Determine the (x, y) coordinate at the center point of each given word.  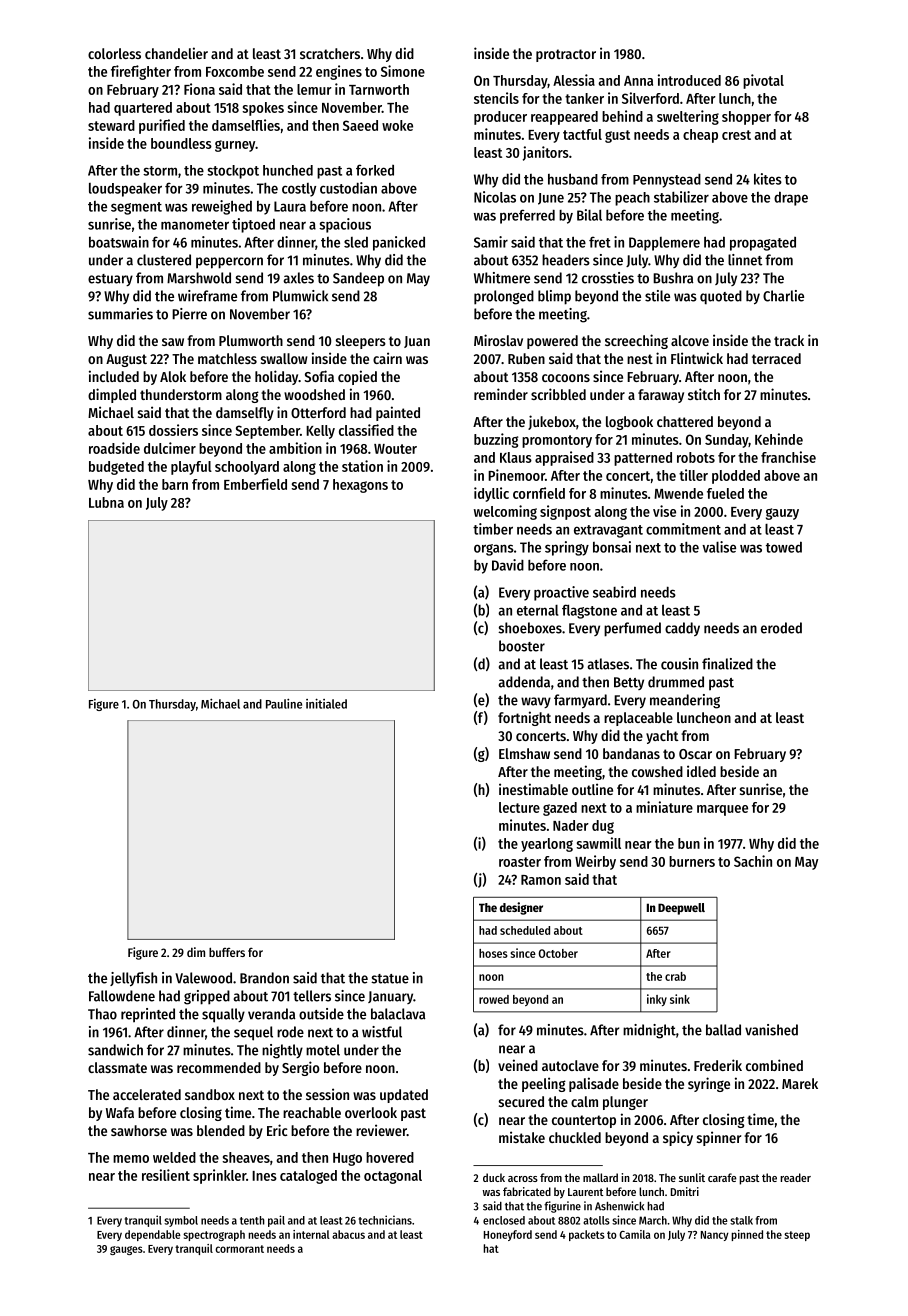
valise (719, 547)
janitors (546, 153)
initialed (326, 703)
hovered (390, 1157)
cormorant (239, 1249)
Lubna (106, 502)
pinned (747, 1235)
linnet (745, 260)
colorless (114, 53)
